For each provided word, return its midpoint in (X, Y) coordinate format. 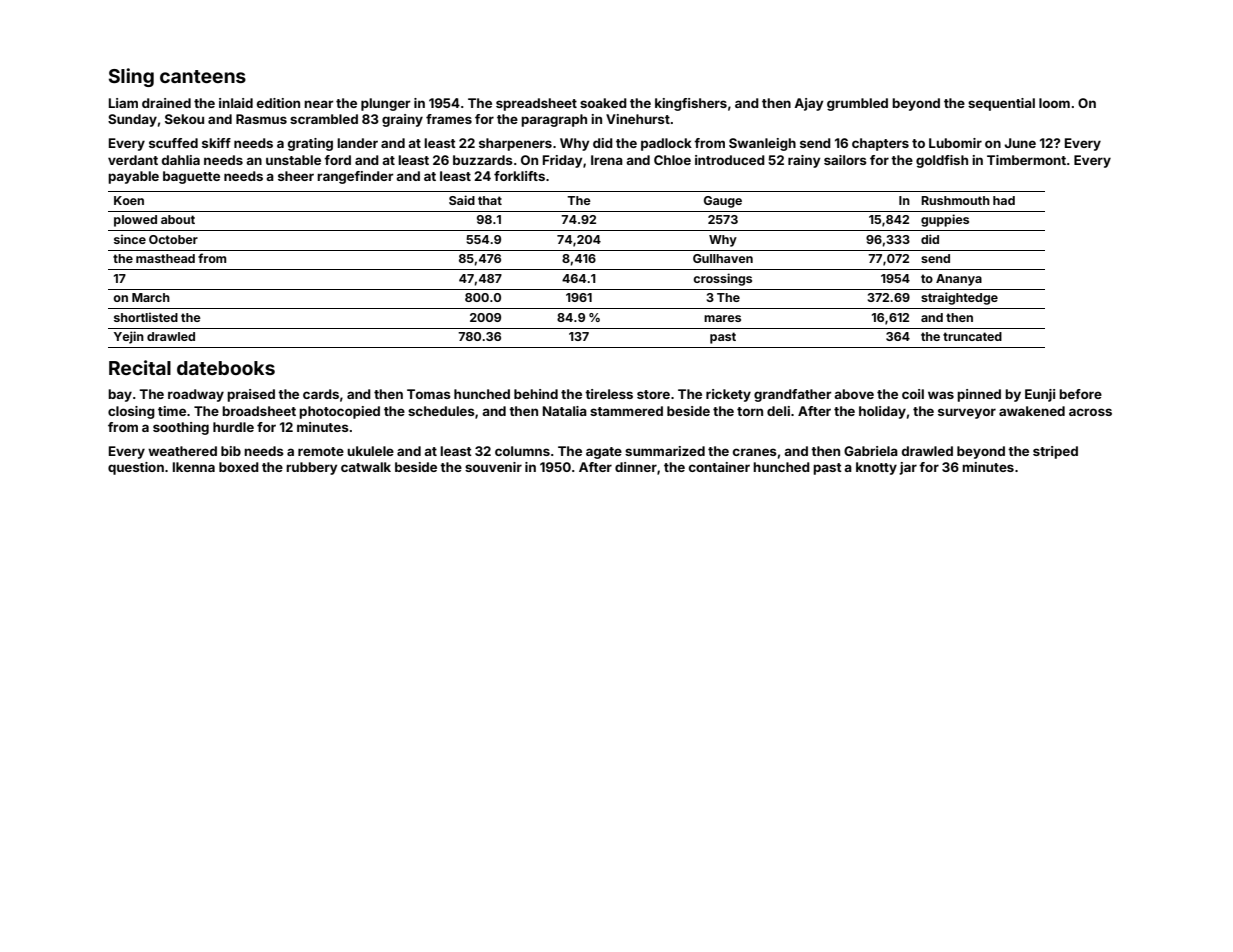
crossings (722, 279)
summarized (665, 451)
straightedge (959, 298)
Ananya (959, 280)
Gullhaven (723, 258)
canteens (203, 76)
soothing (181, 428)
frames (449, 119)
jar (908, 468)
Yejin (129, 337)
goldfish (942, 161)
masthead (165, 258)
